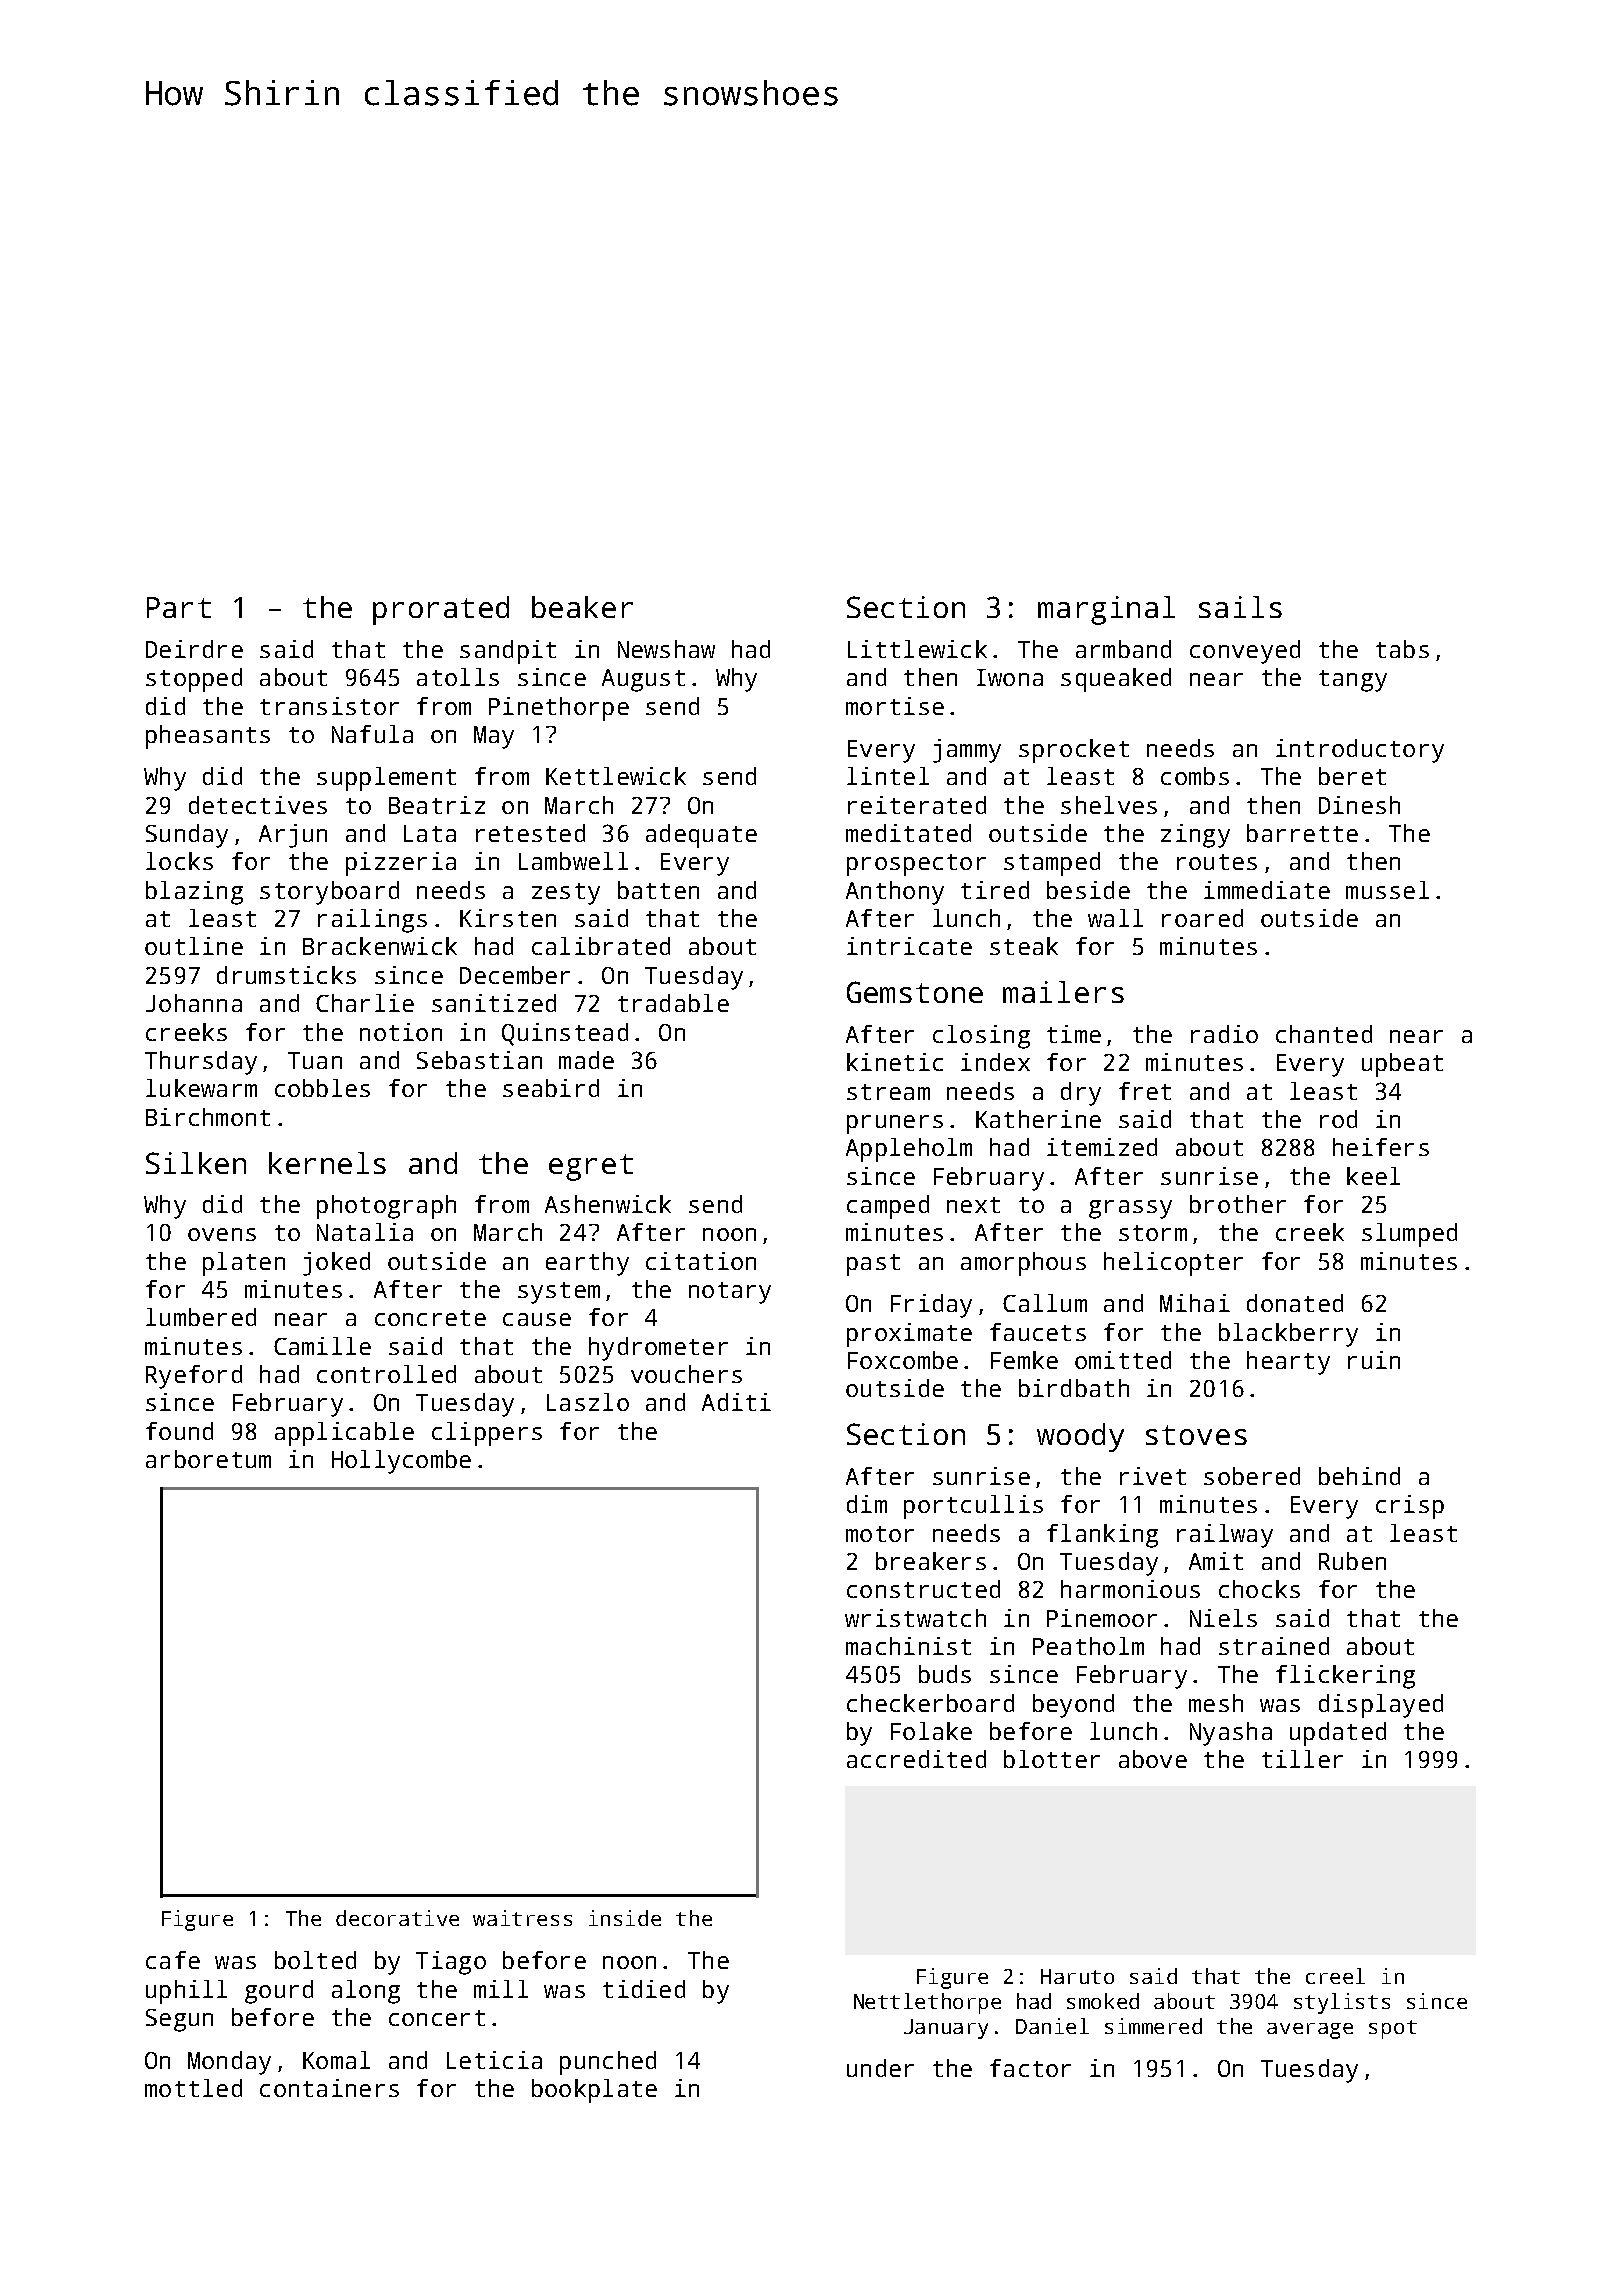 The width and height of the document is (1620, 2292). I want to click on simmered, so click(1153, 2026).
